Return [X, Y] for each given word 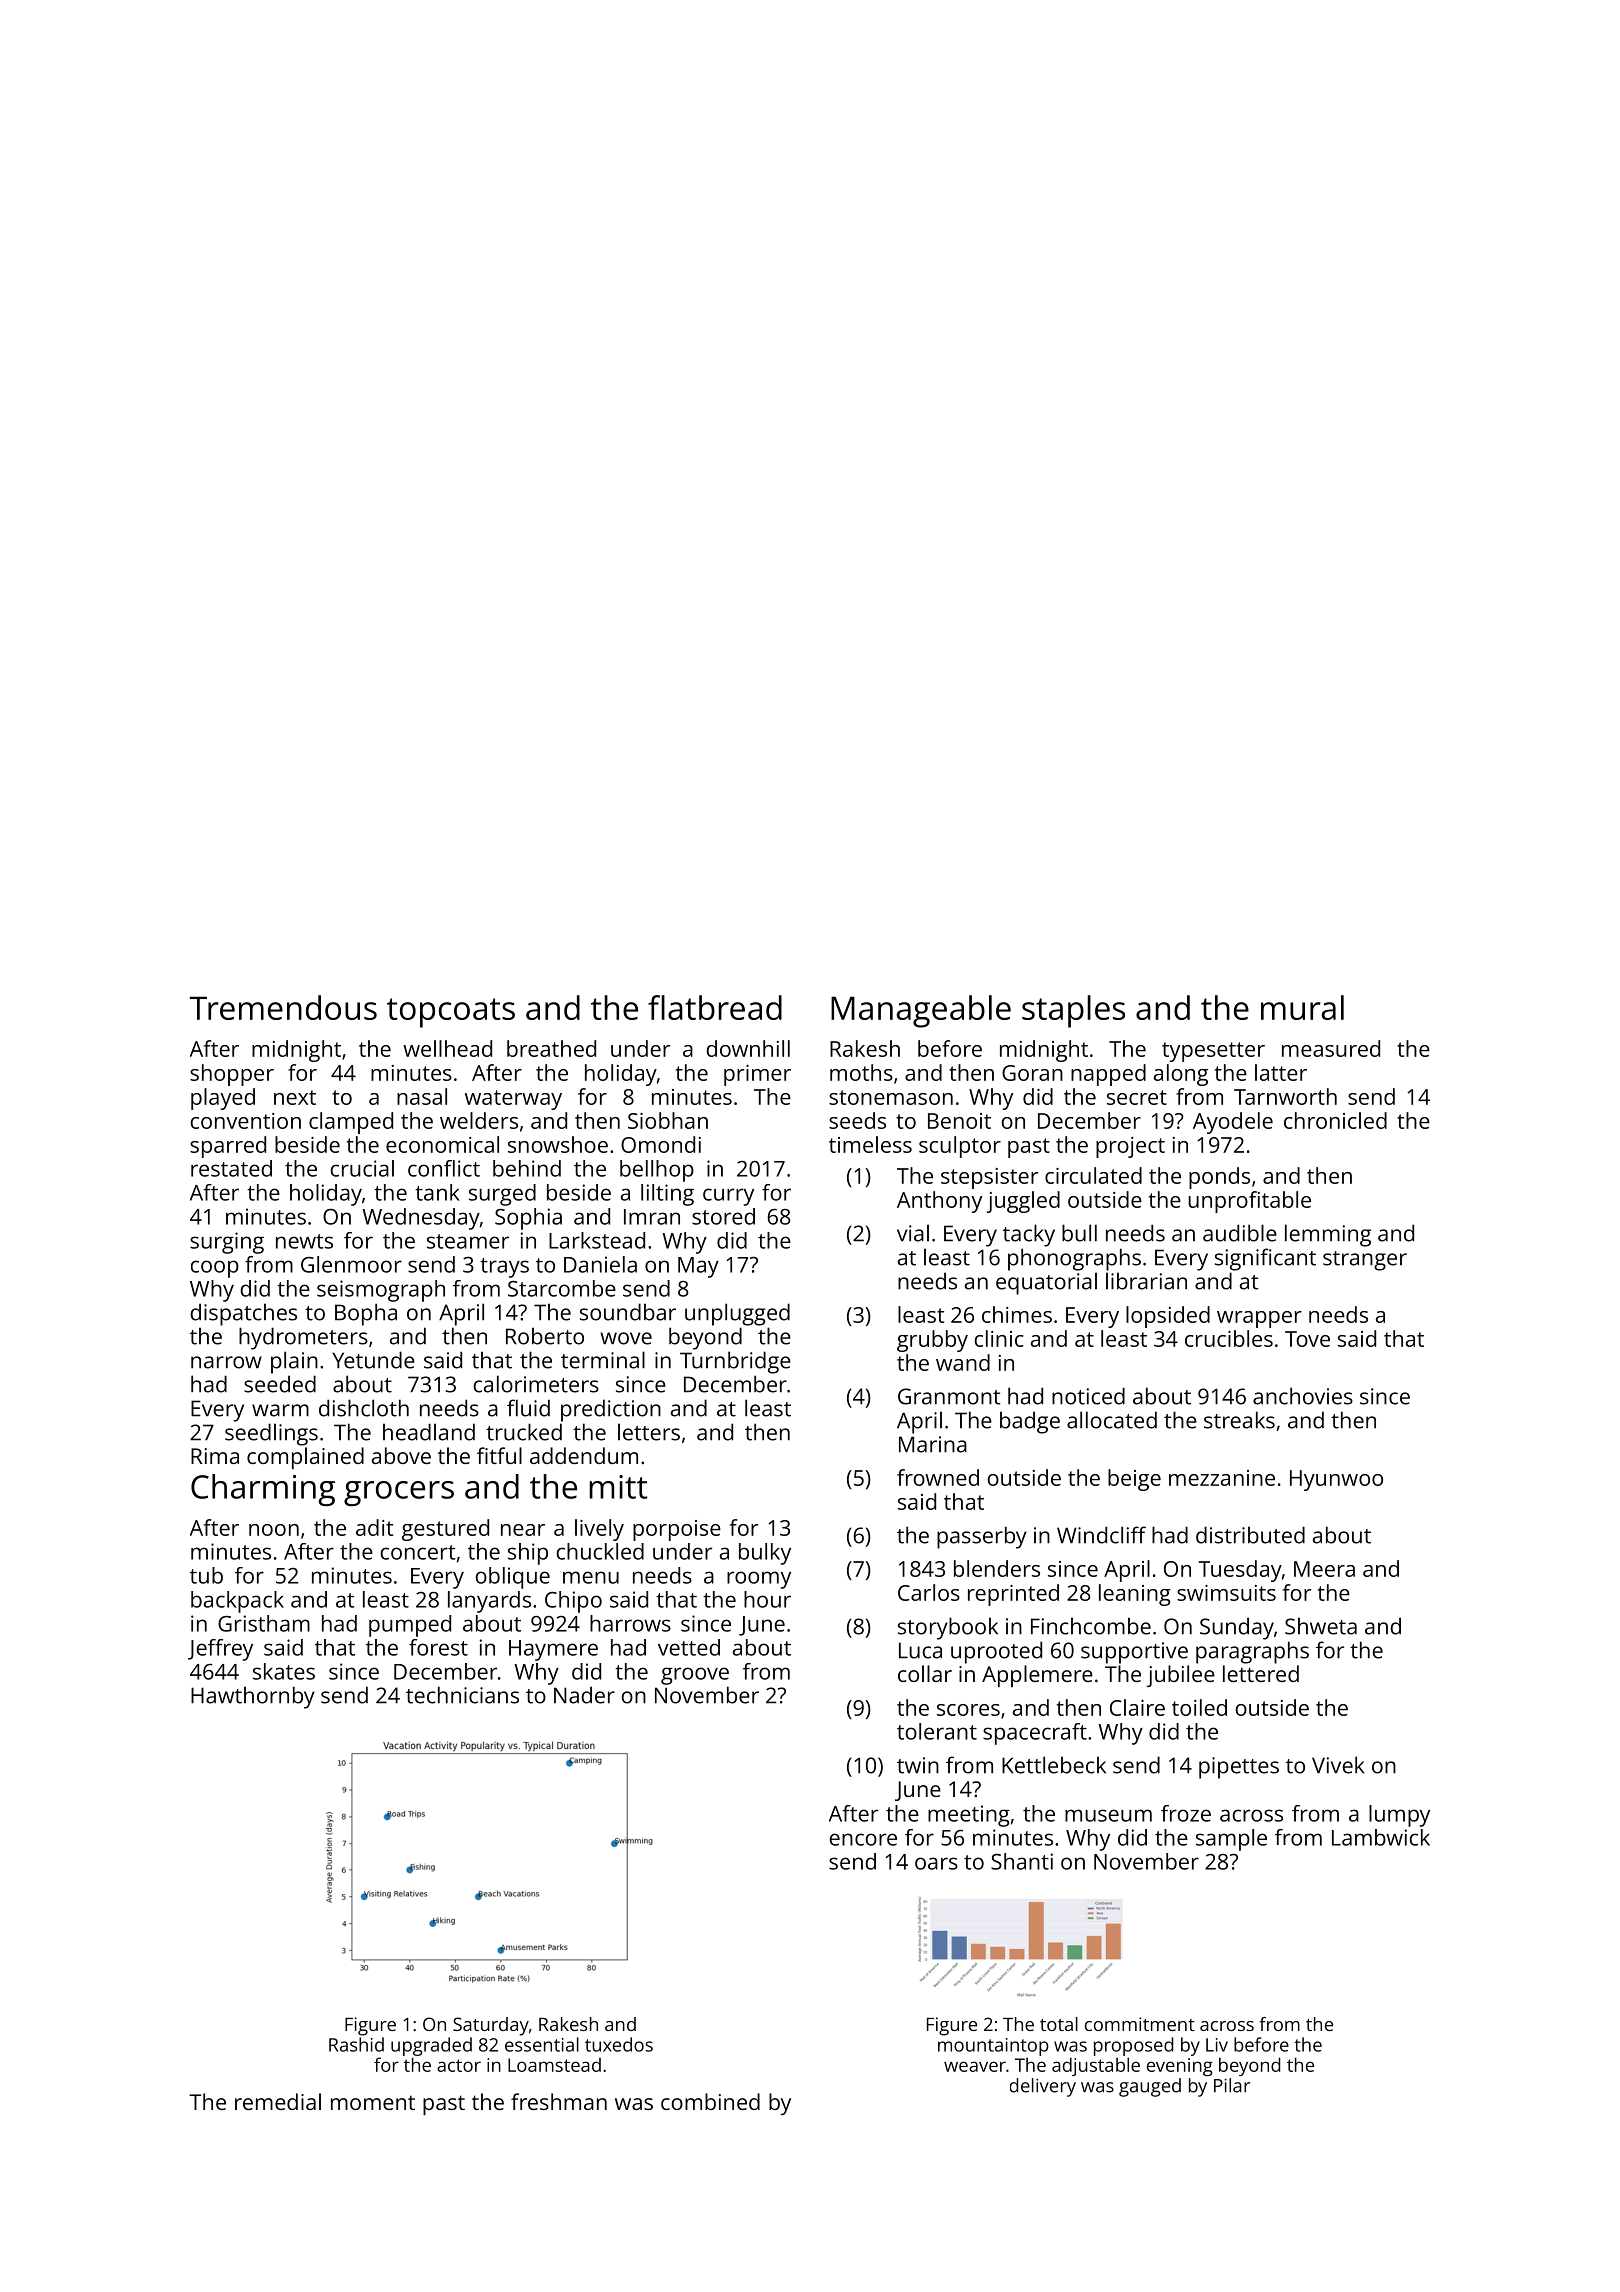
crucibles [1229, 1338]
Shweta [1321, 1626]
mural [1302, 1007]
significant [1265, 1259]
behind [527, 1168]
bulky [765, 1554]
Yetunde [373, 1360]
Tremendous [283, 1007]
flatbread [715, 1007]
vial [913, 1233]
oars [936, 1863]
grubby [932, 1341]
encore [863, 1839]
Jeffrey [220, 1650]
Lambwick [1381, 1837]
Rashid [356, 2044]
